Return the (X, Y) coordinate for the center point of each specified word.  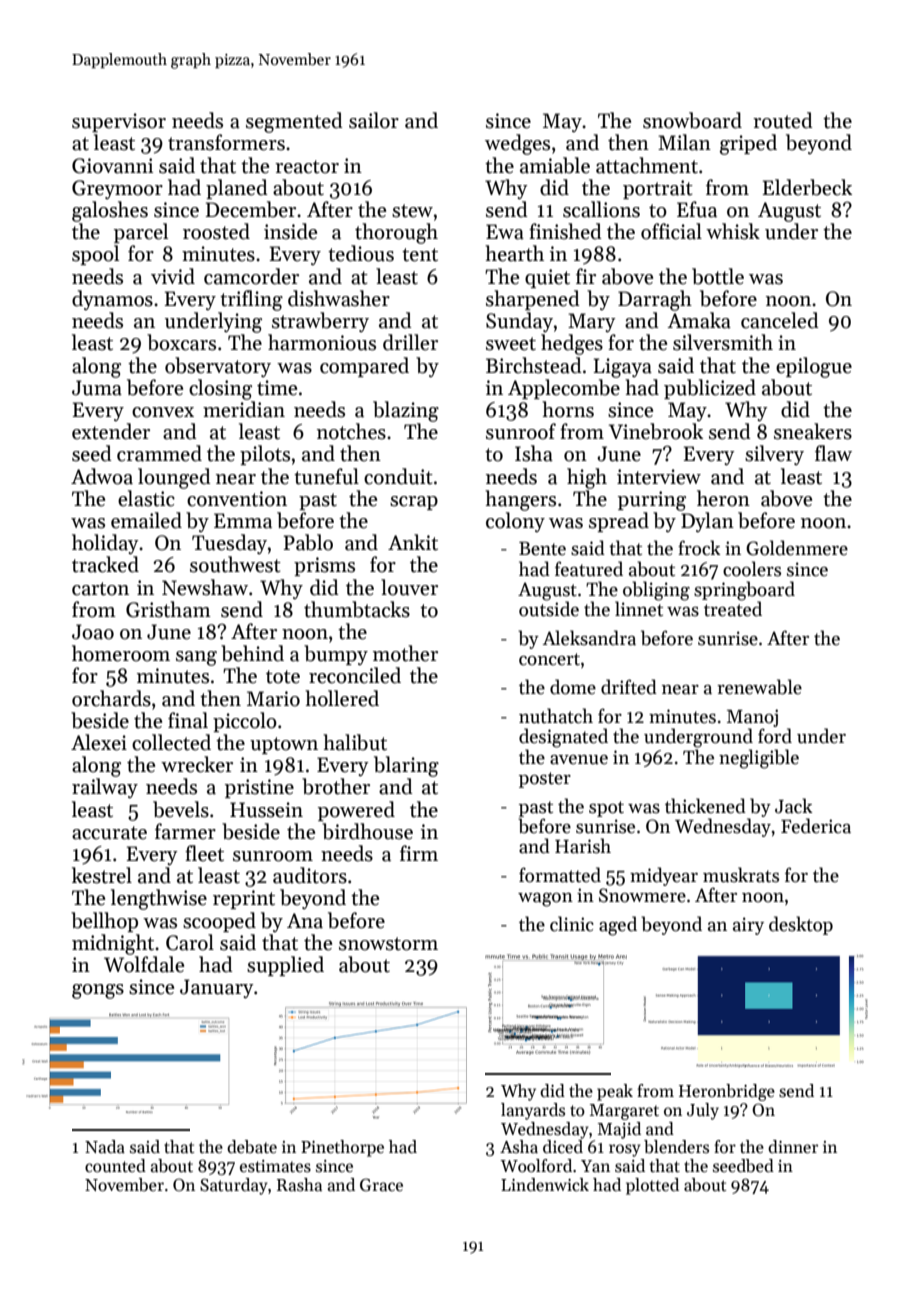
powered (356, 811)
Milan (684, 142)
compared (364, 367)
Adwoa (102, 476)
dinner (793, 1147)
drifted (629, 687)
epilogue (814, 367)
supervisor (119, 122)
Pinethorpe (342, 1148)
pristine (259, 788)
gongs (98, 991)
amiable (555, 165)
